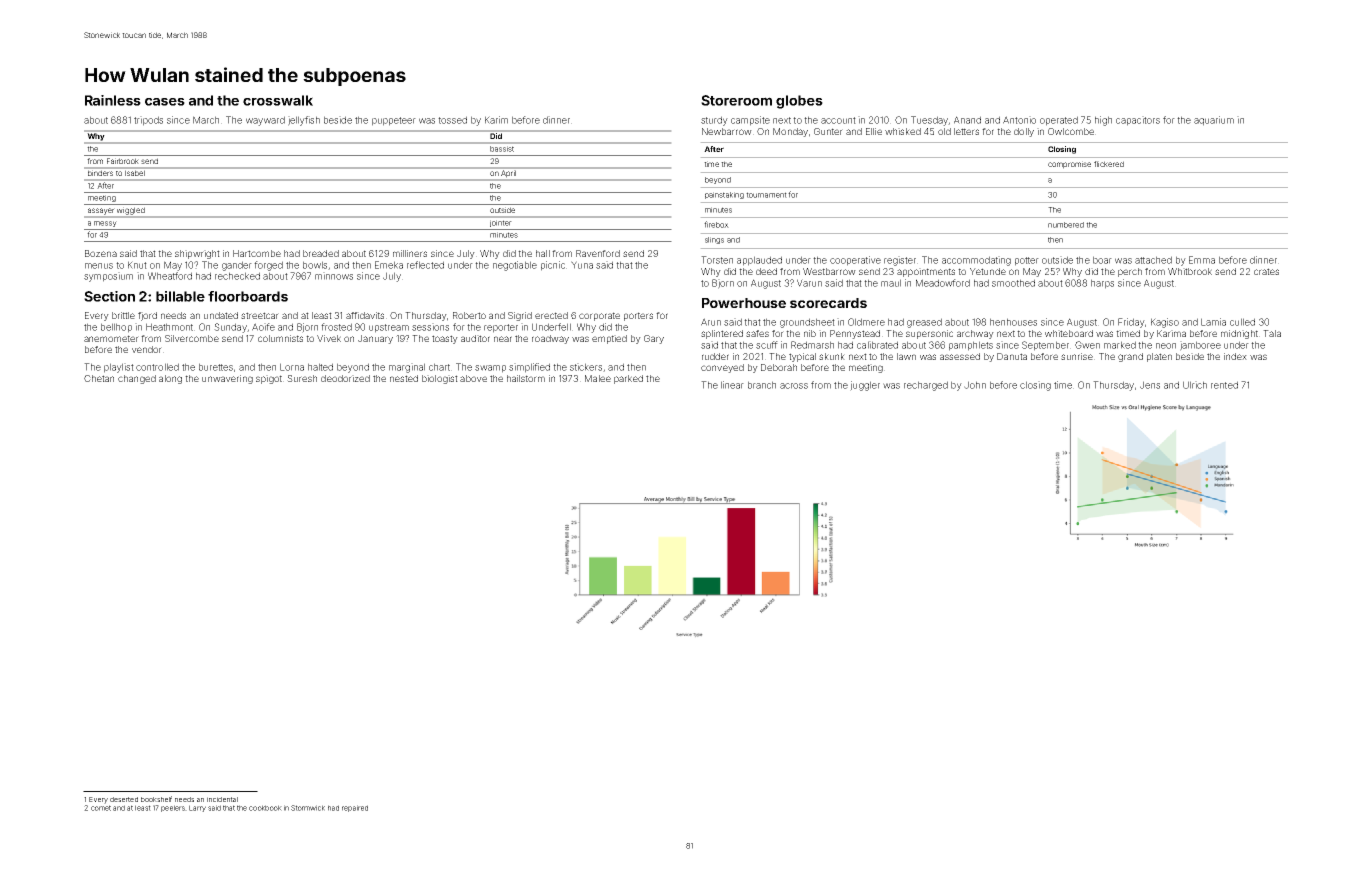 Image resolution: width=1372 pixels, height=887 pixels. Describe the element at coordinates (156, 799) in the screenshot. I see `bookshelf` at that location.
